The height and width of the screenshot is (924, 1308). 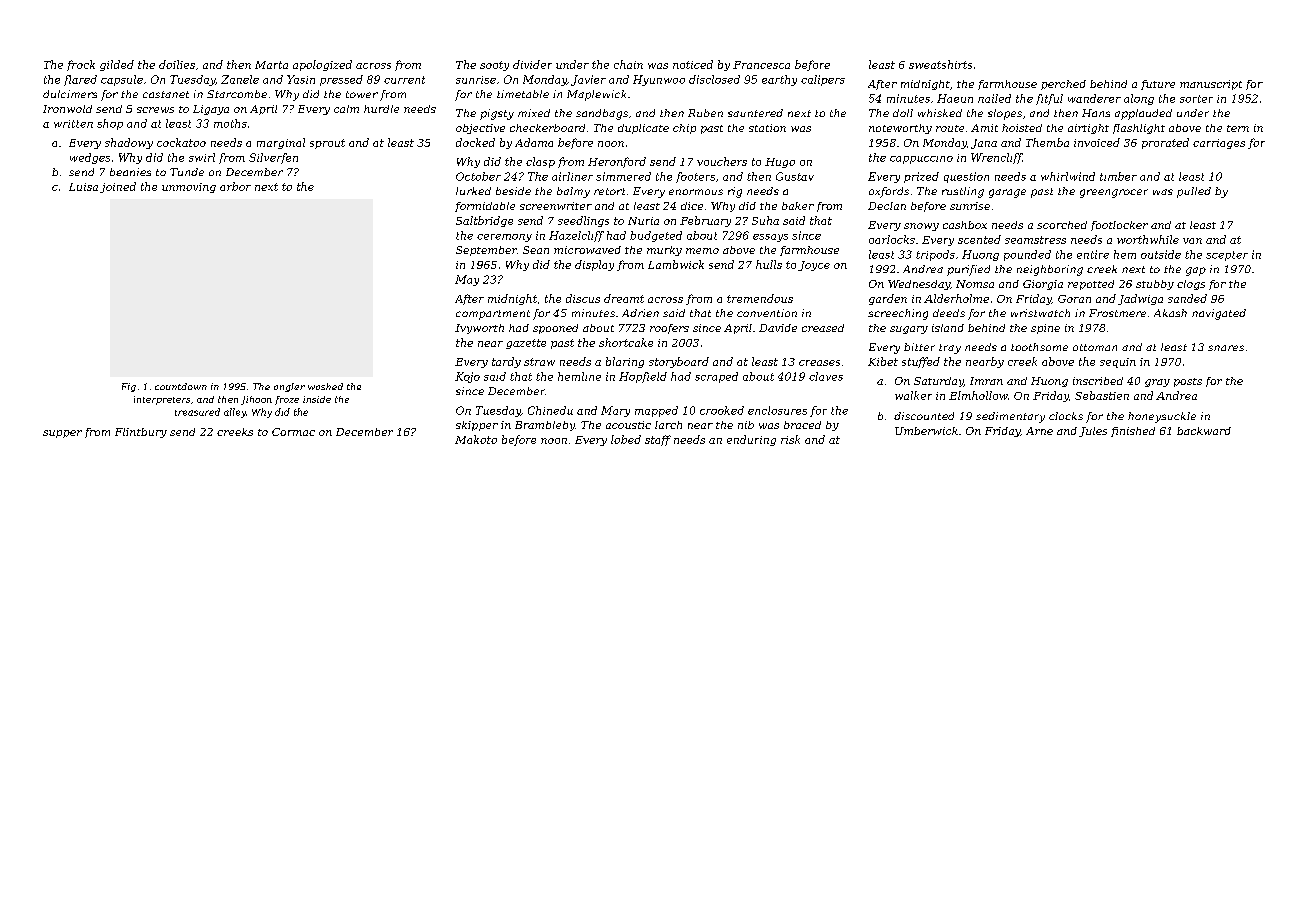 I want to click on May, so click(x=467, y=280).
